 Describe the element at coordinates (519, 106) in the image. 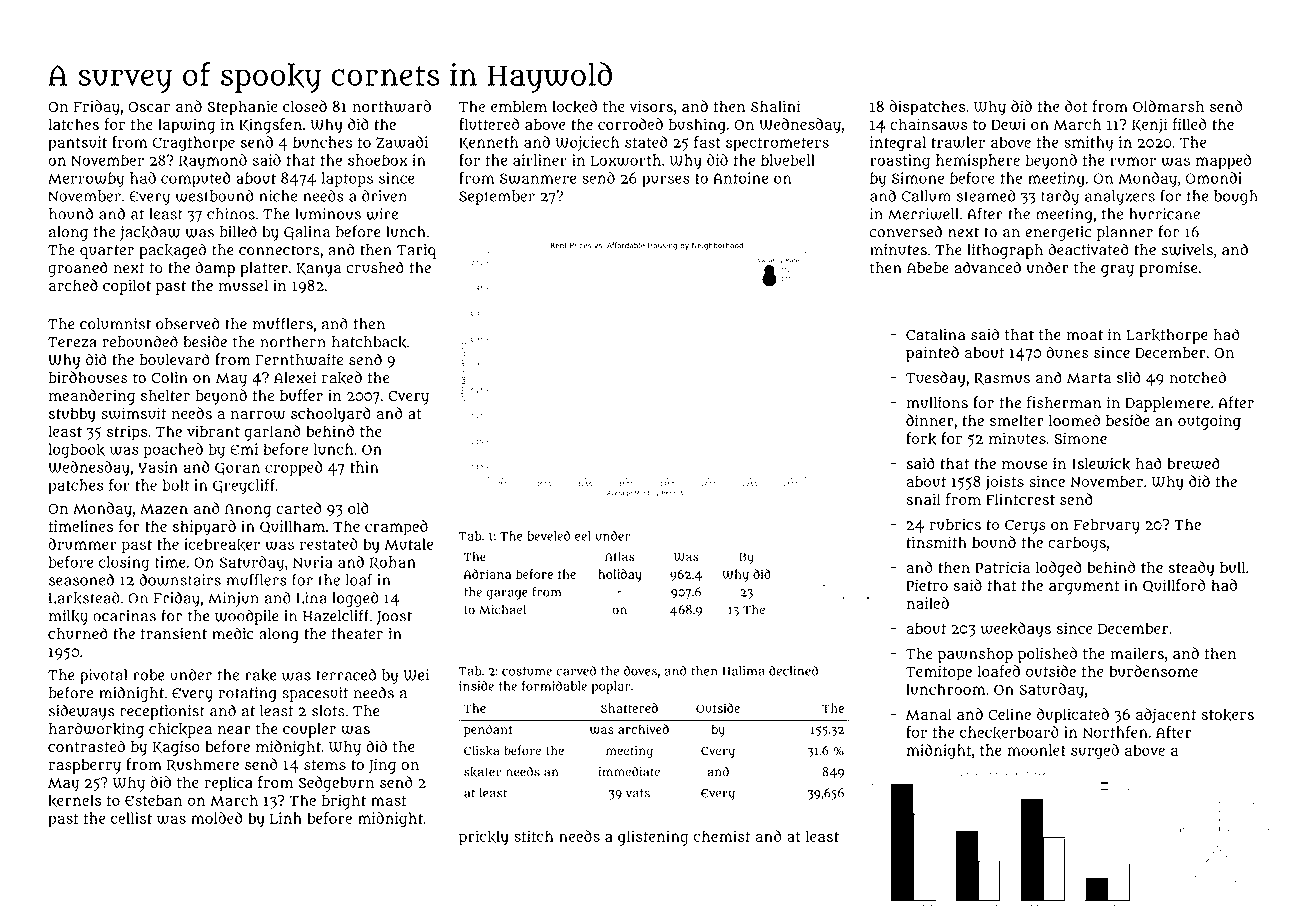

I see `emblem` at that location.
